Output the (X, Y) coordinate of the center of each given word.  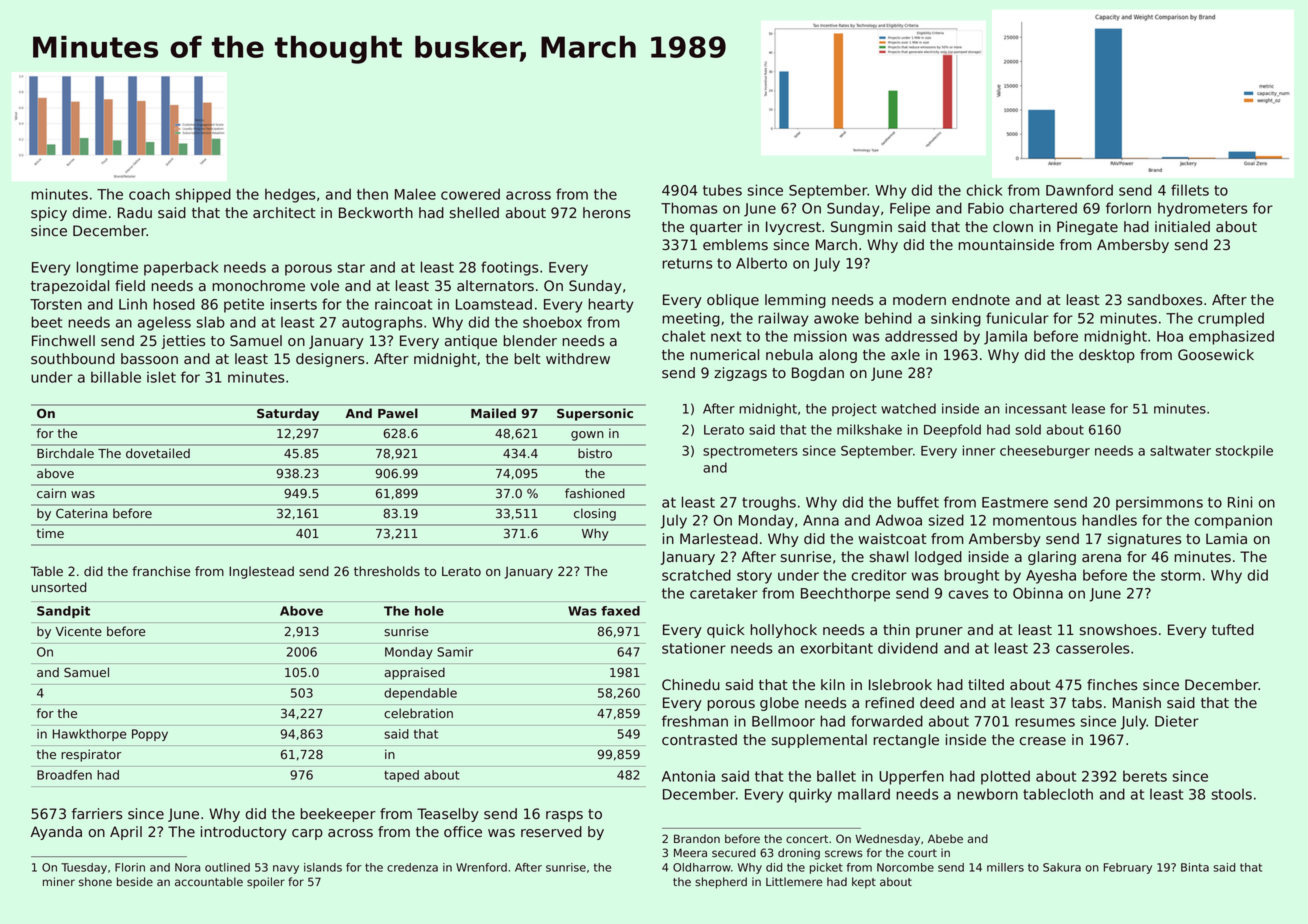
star (351, 267)
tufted (1233, 630)
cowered (470, 194)
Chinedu (691, 685)
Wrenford (481, 867)
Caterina (82, 513)
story (754, 577)
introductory (244, 833)
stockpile (1244, 451)
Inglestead (261, 572)
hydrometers (1203, 209)
